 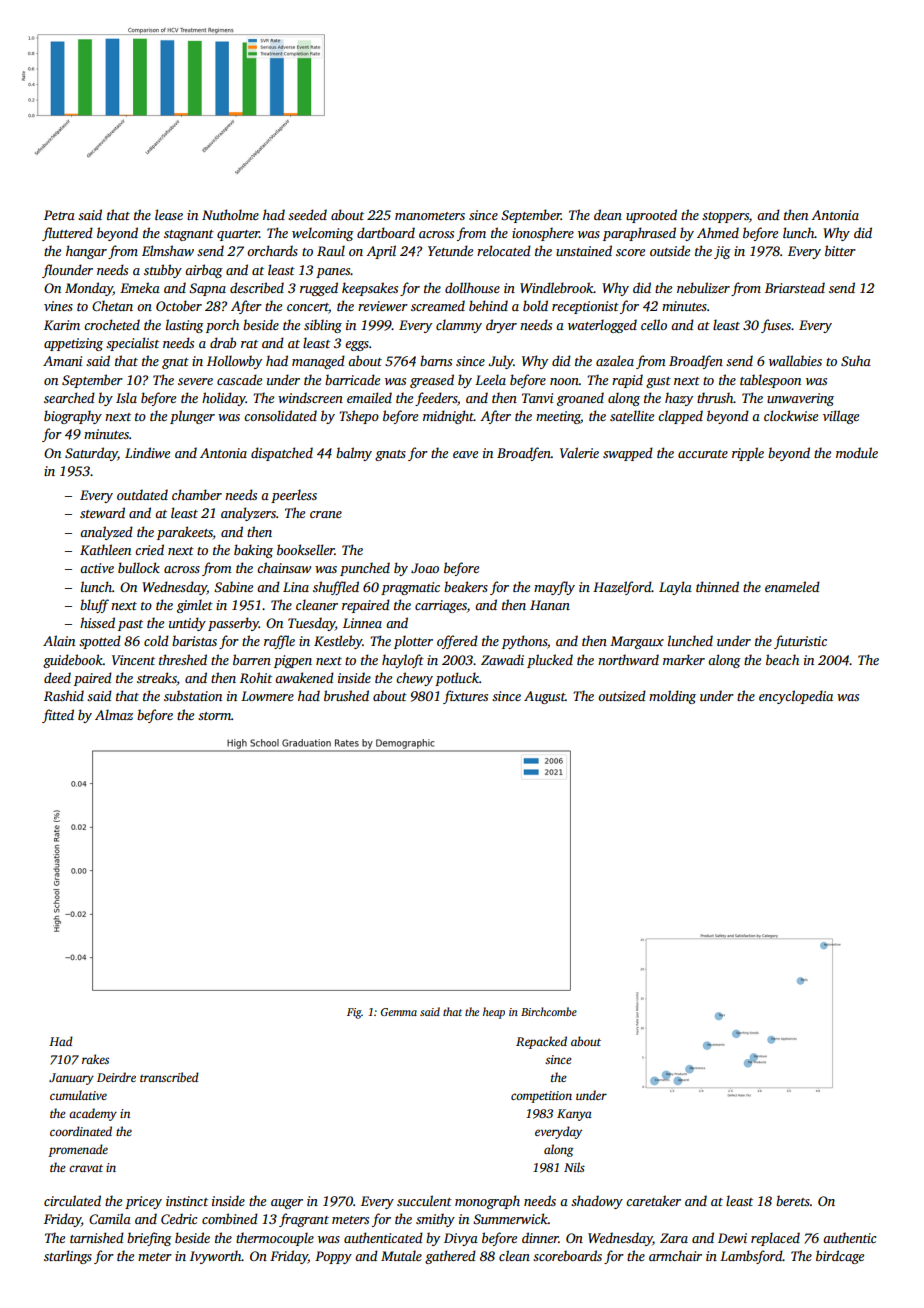 I want to click on Repacked, so click(x=541, y=1042).
